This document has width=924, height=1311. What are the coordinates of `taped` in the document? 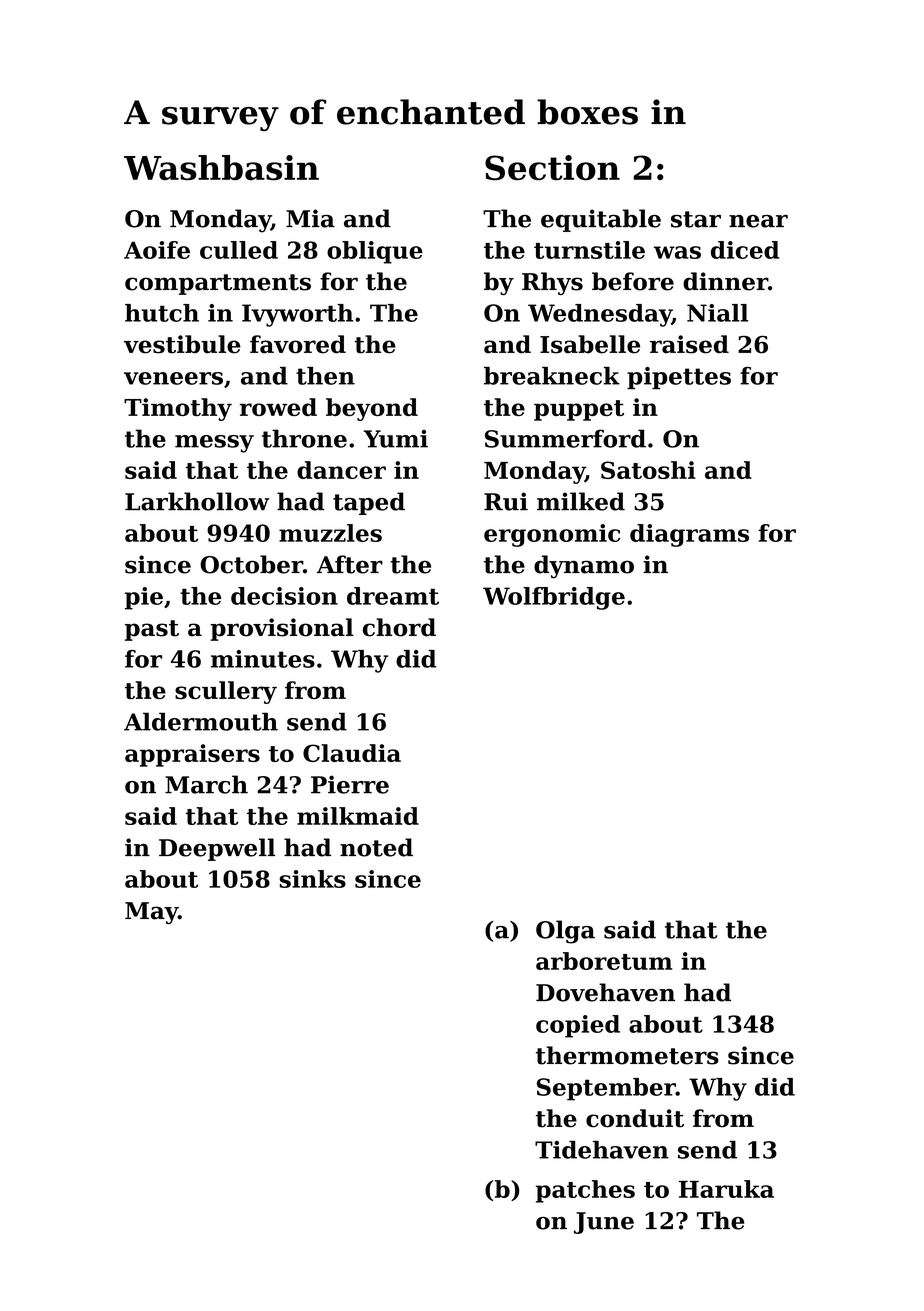 It's located at (369, 503).
